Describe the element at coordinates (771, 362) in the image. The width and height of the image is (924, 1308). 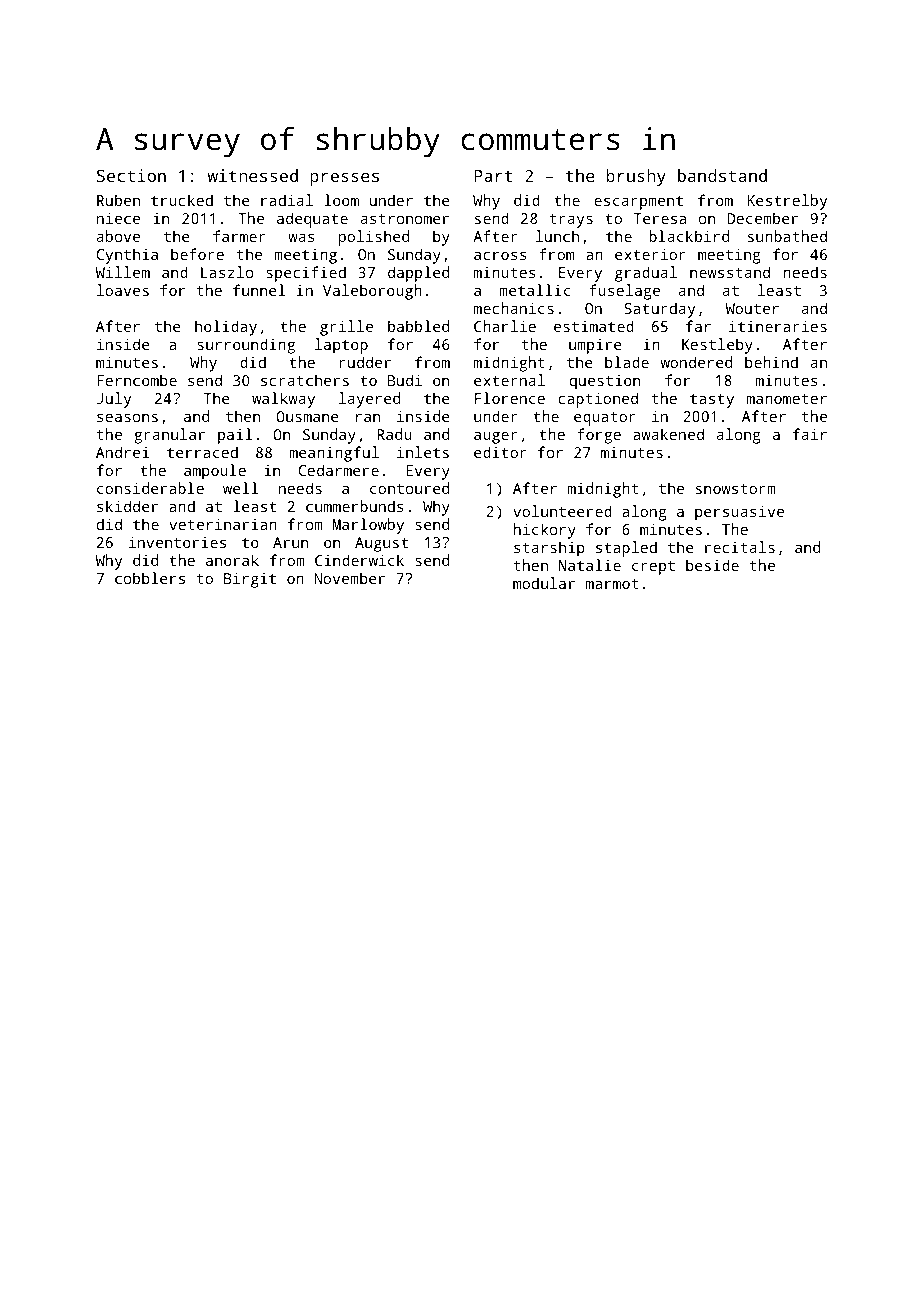
I see `behind` at that location.
